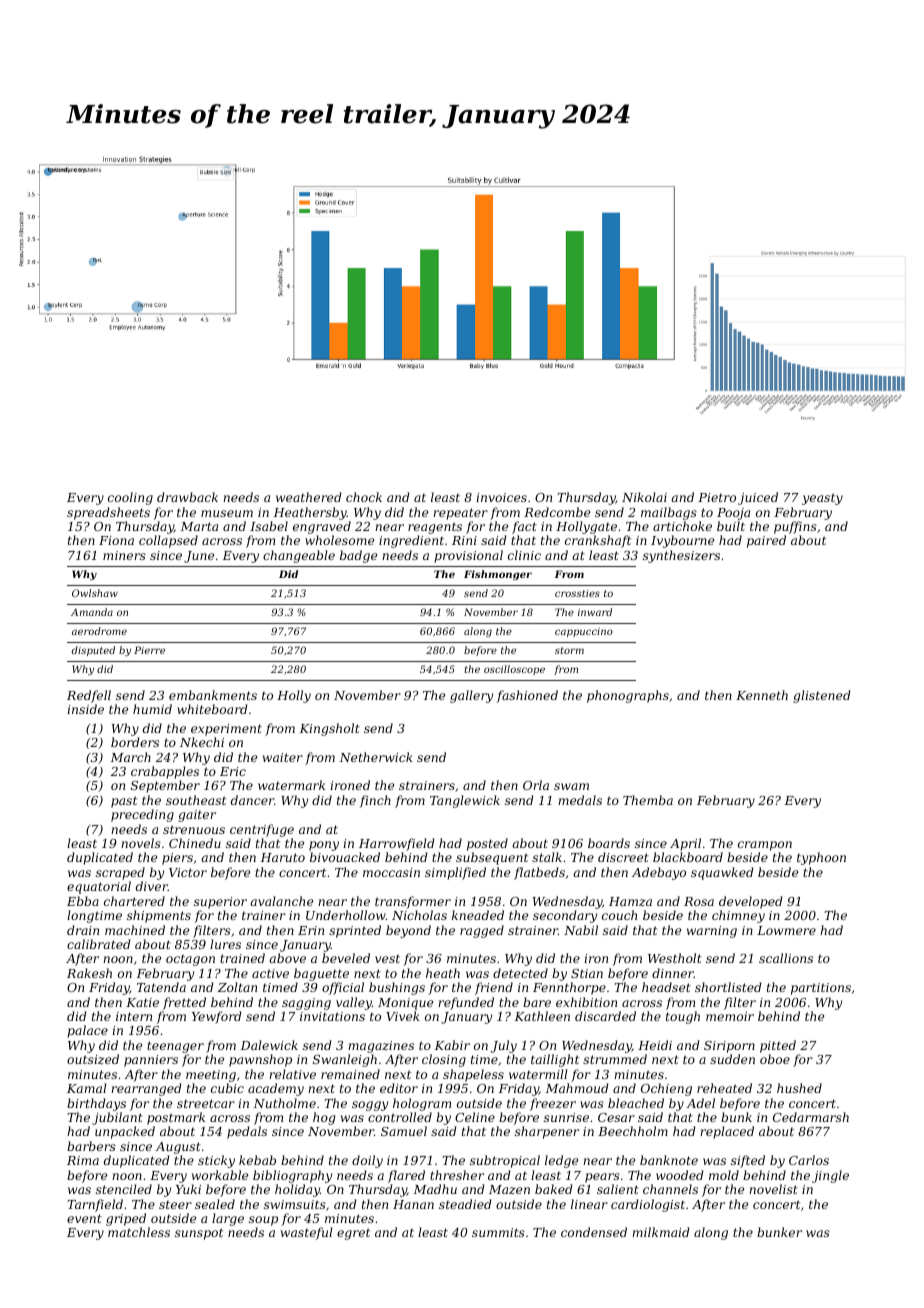  Describe the element at coordinates (353, 1234) in the page. I see `egret` at that location.
